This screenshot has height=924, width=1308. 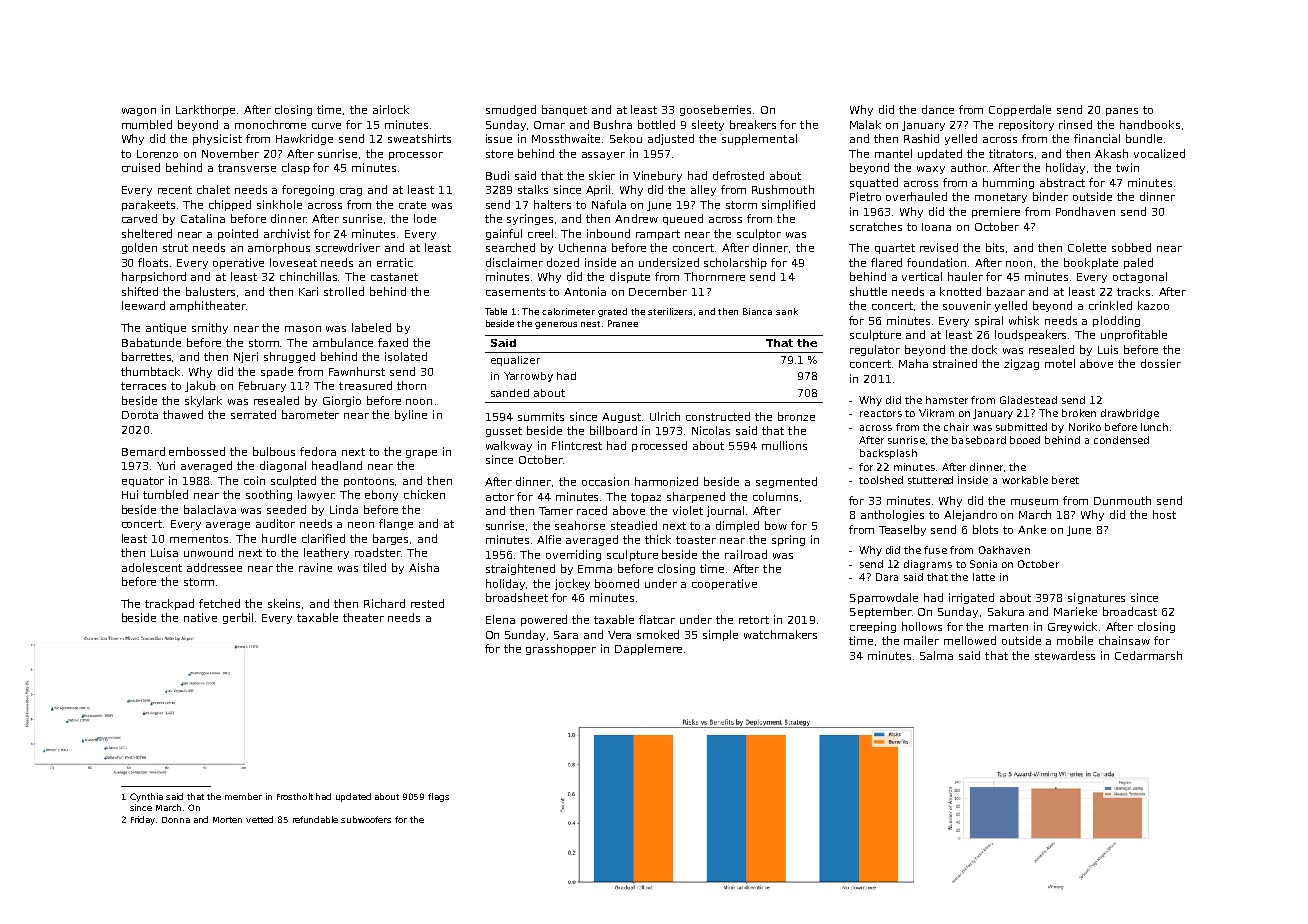 I want to click on Donna, so click(x=176, y=820).
